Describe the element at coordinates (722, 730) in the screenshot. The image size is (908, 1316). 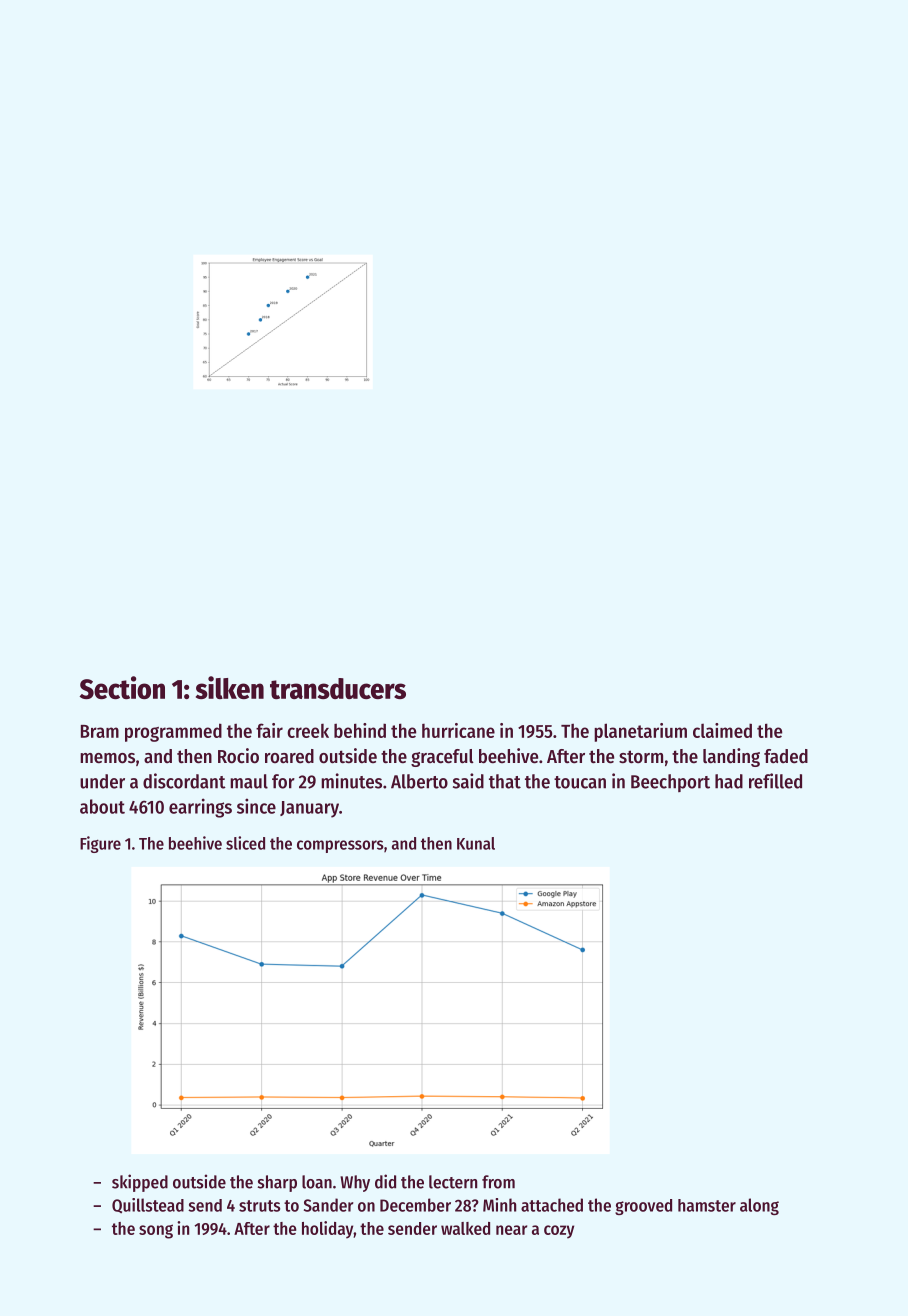
I see `claimed` at that location.
